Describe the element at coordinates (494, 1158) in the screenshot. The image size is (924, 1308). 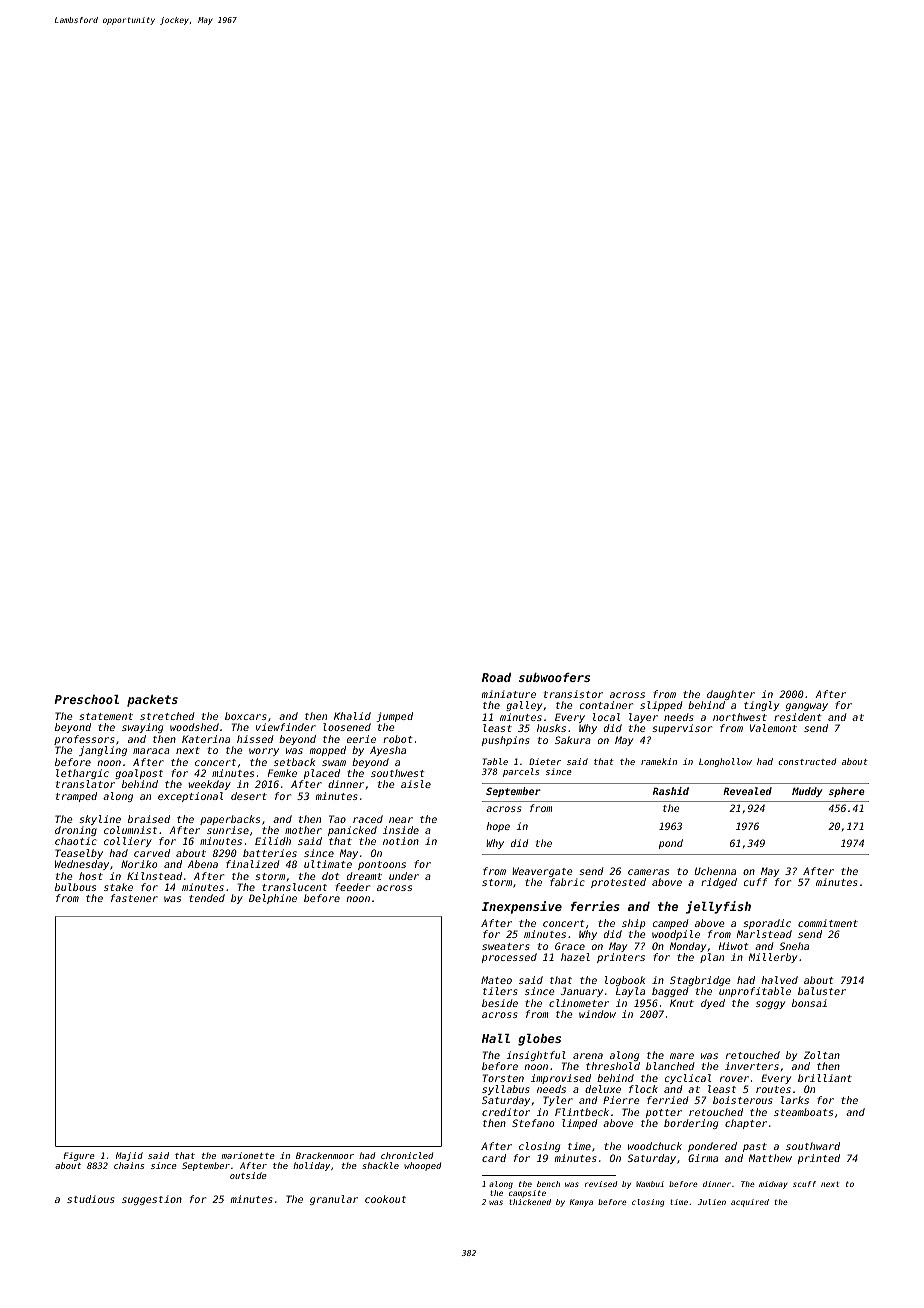
I see `card` at that location.
